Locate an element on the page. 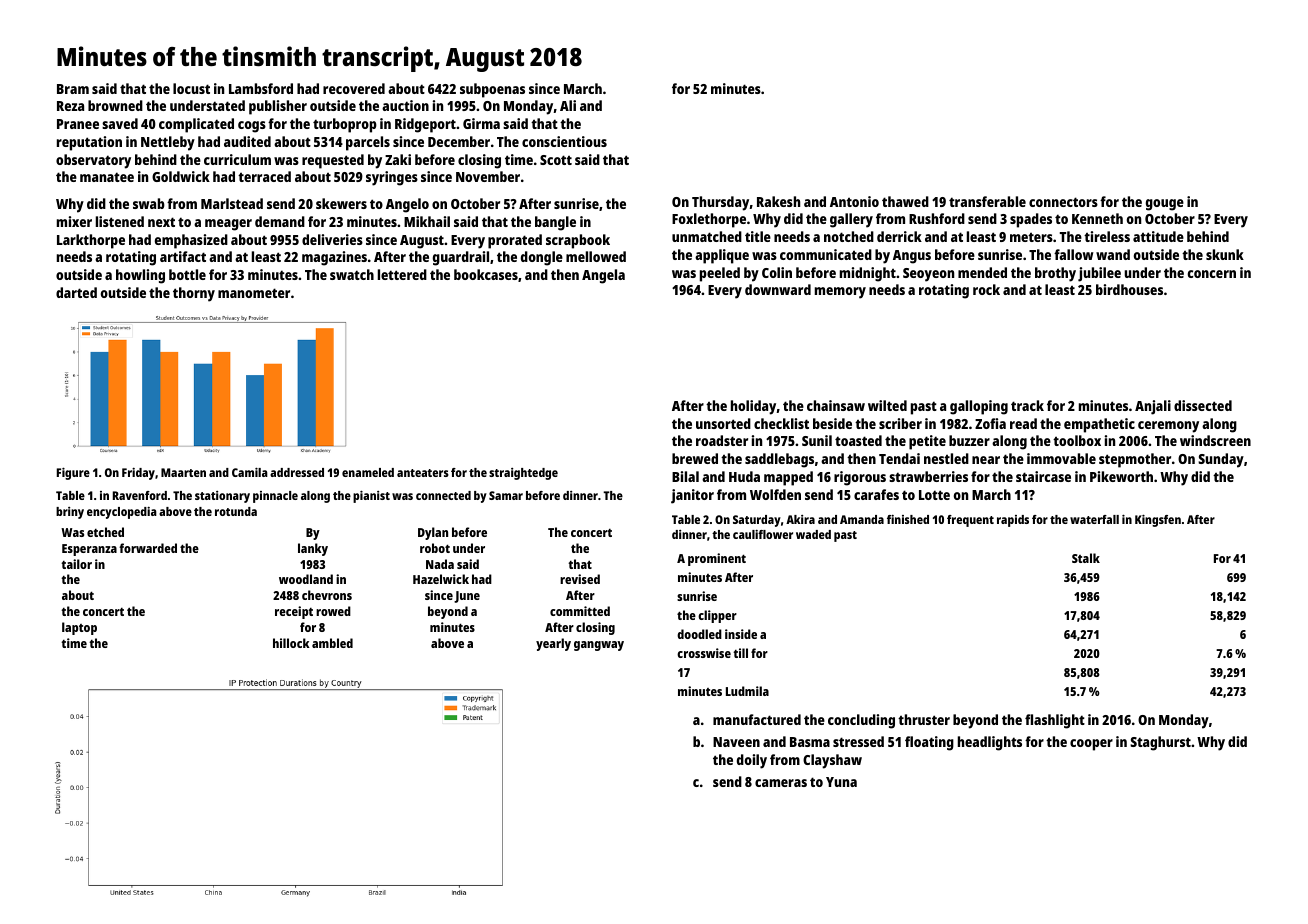 The height and width of the image is (924, 1308). Girma is located at coordinates (481, 123).
